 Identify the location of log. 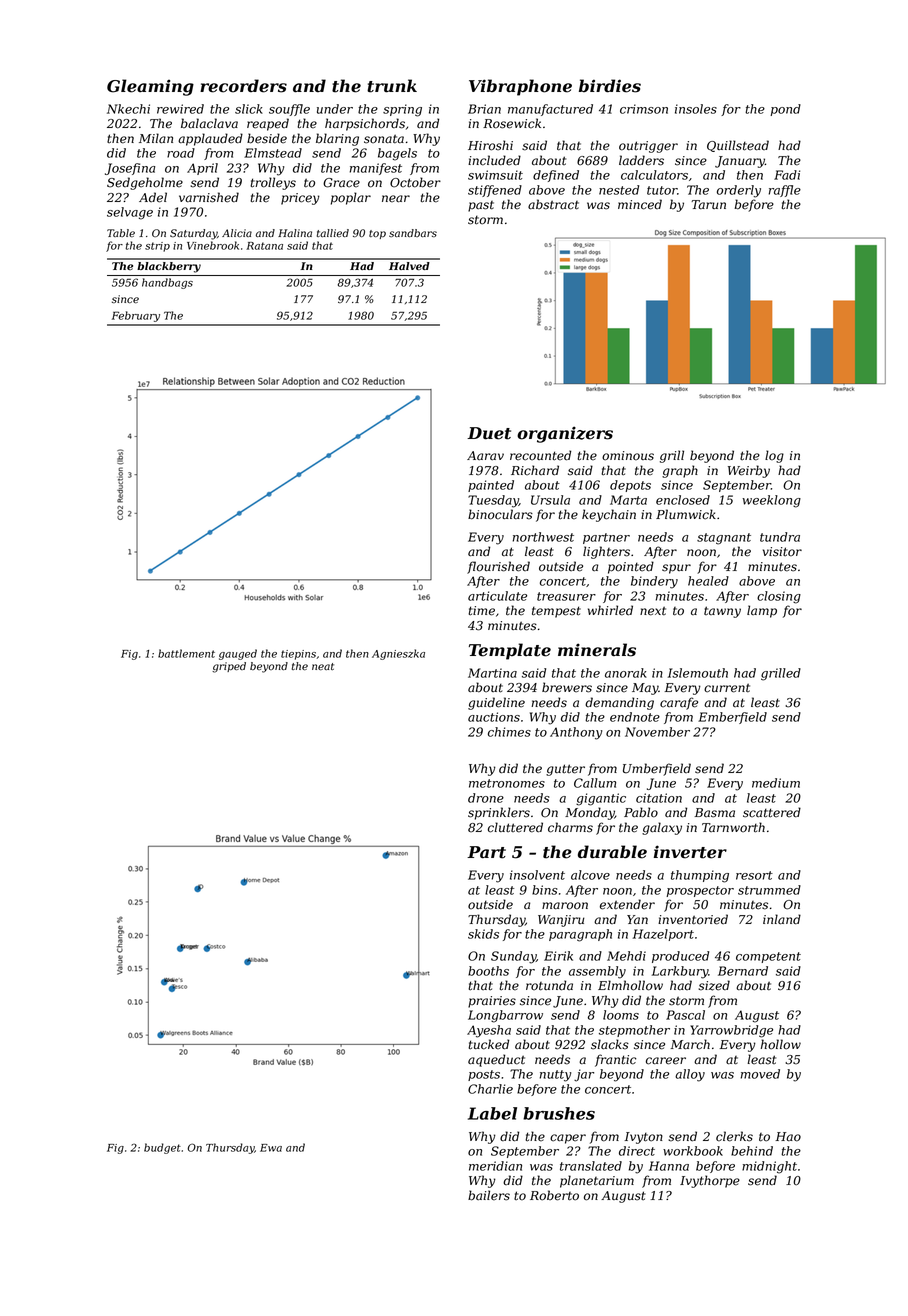
(774, 456).
